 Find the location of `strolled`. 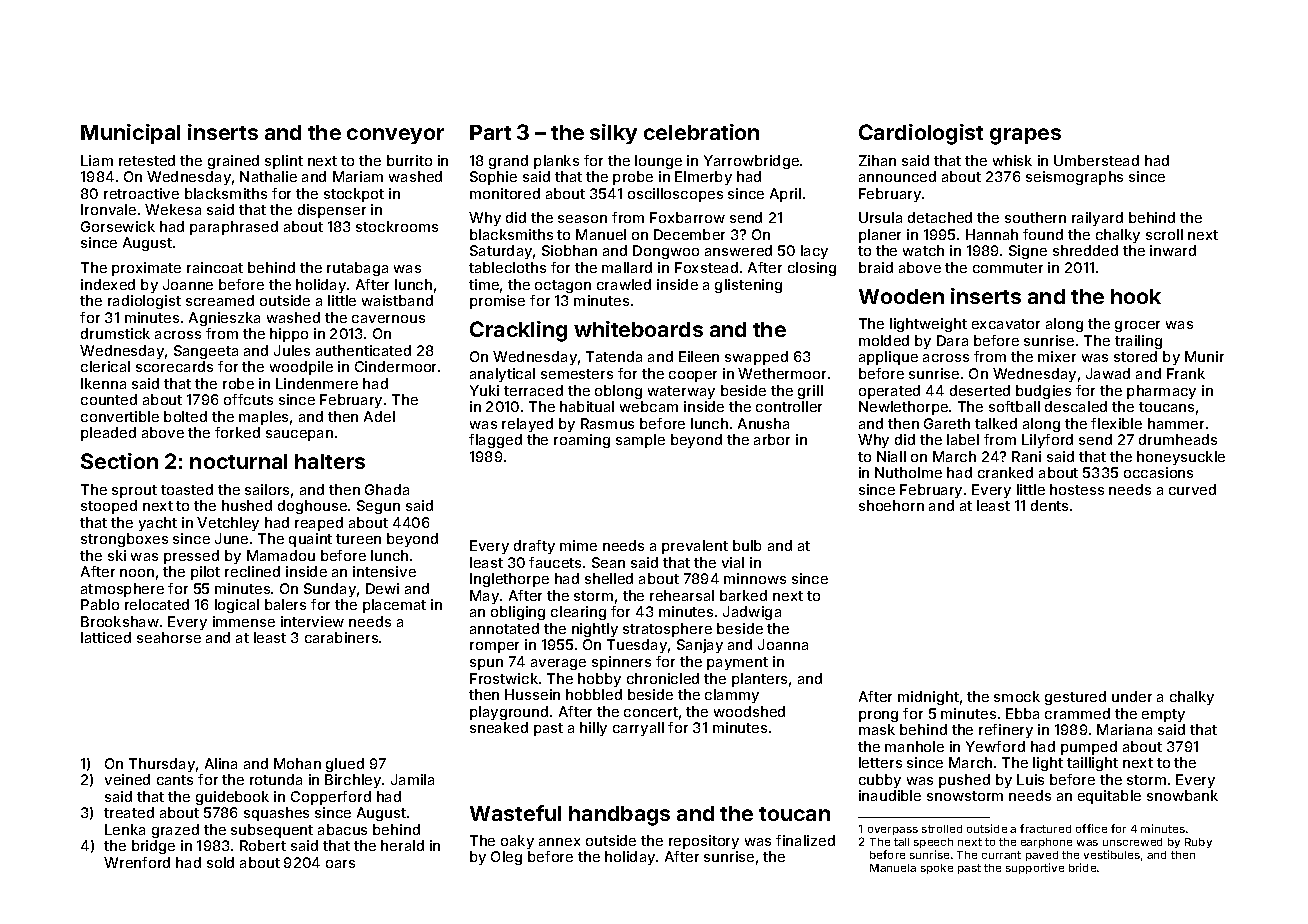

strolled is located at coordinates (942, 829).
